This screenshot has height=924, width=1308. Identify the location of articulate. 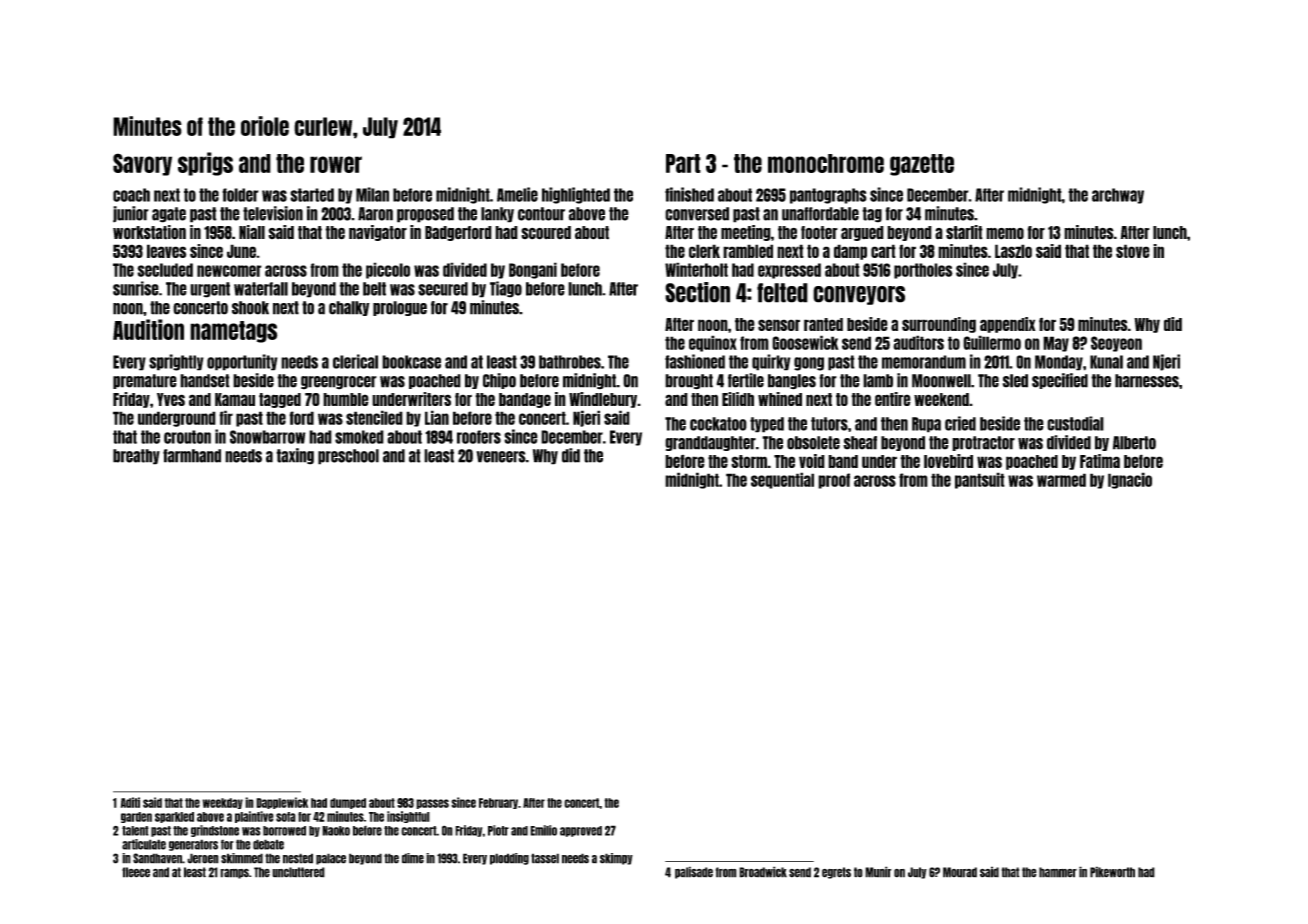
(144, 844).
